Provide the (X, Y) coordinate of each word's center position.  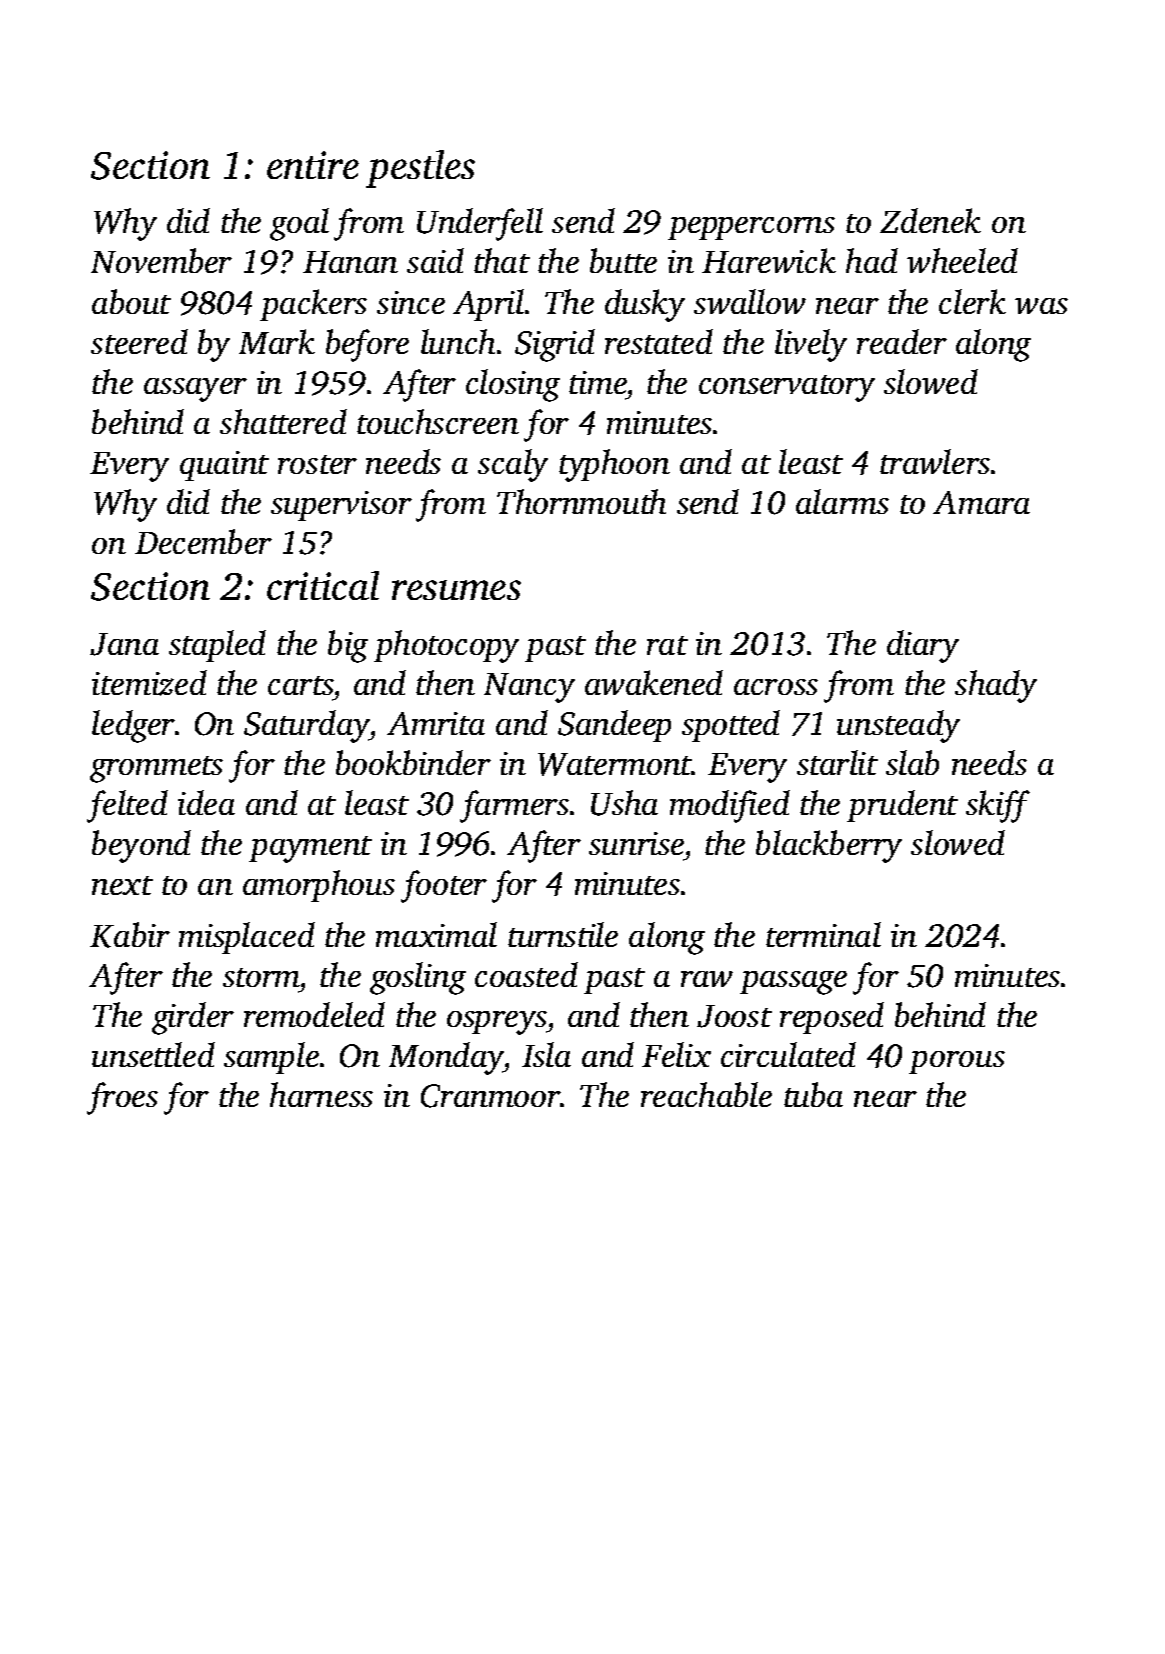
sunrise (636, 843)
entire (313, 165)
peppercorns (751, 228)
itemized (149, 683)
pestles (420, 169)
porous (957, 1062)
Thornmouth (581, 501)
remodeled (314, 1014)
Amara (981, 502)
